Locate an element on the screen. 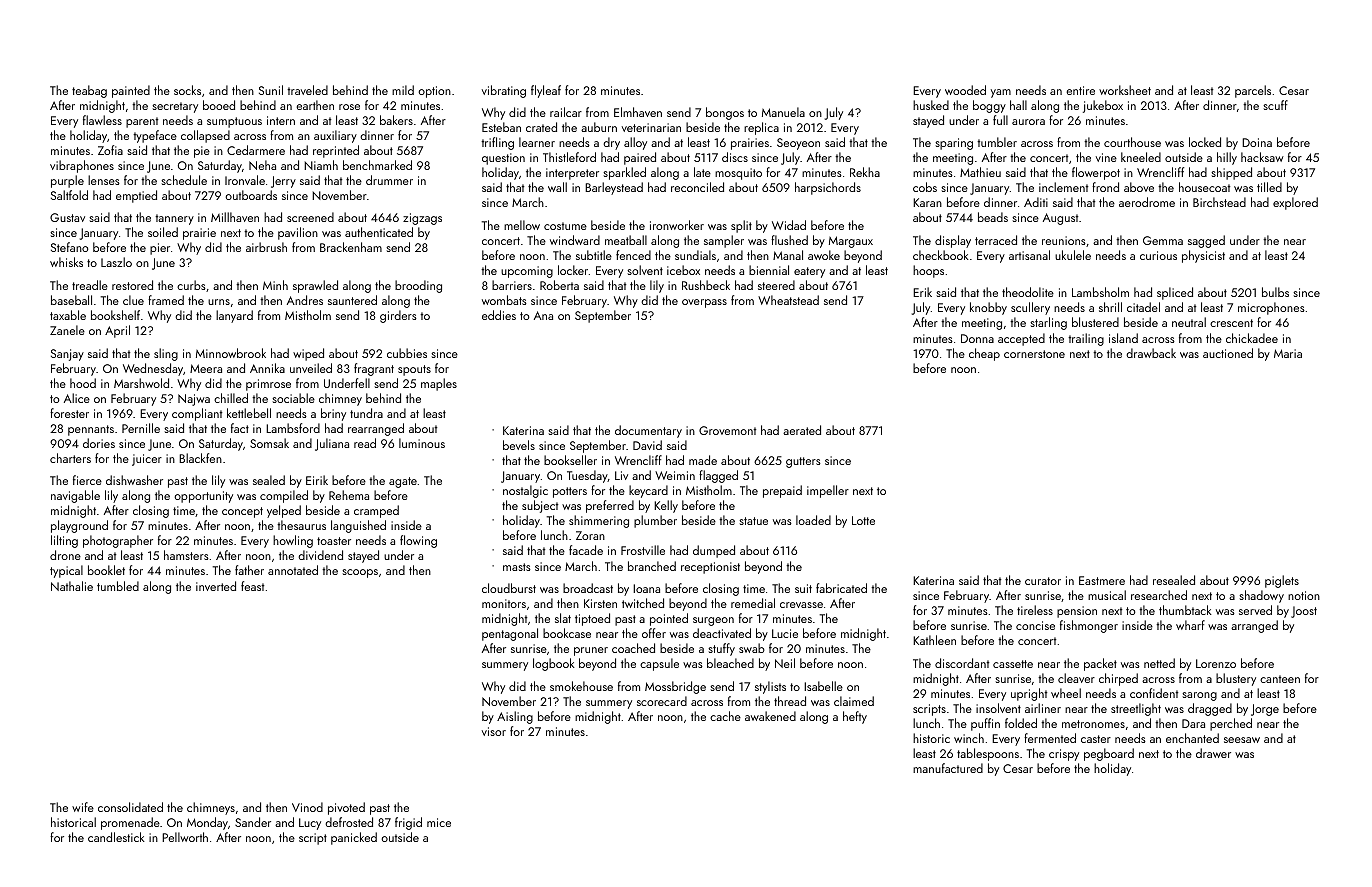  Juliana is located at coordinates (332, 444).
